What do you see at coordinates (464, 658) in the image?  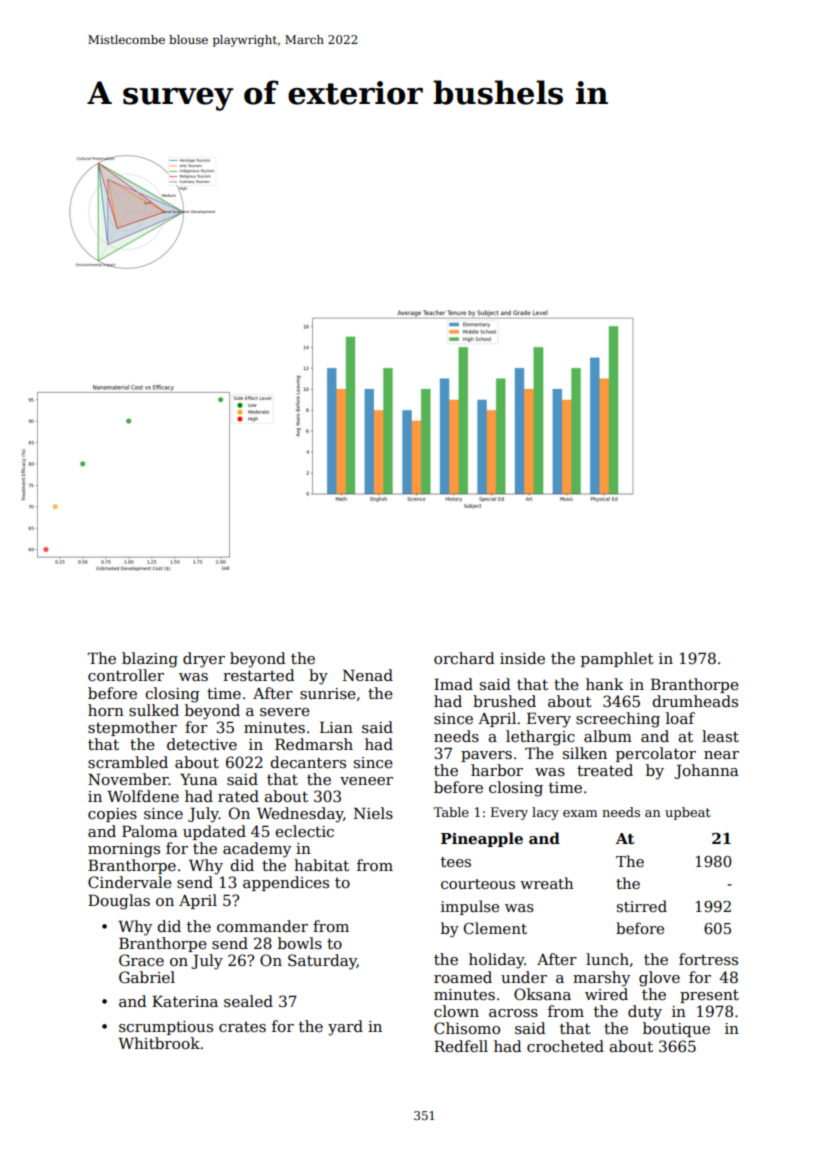 I see `orchard` at bounding box center [464, 658].
